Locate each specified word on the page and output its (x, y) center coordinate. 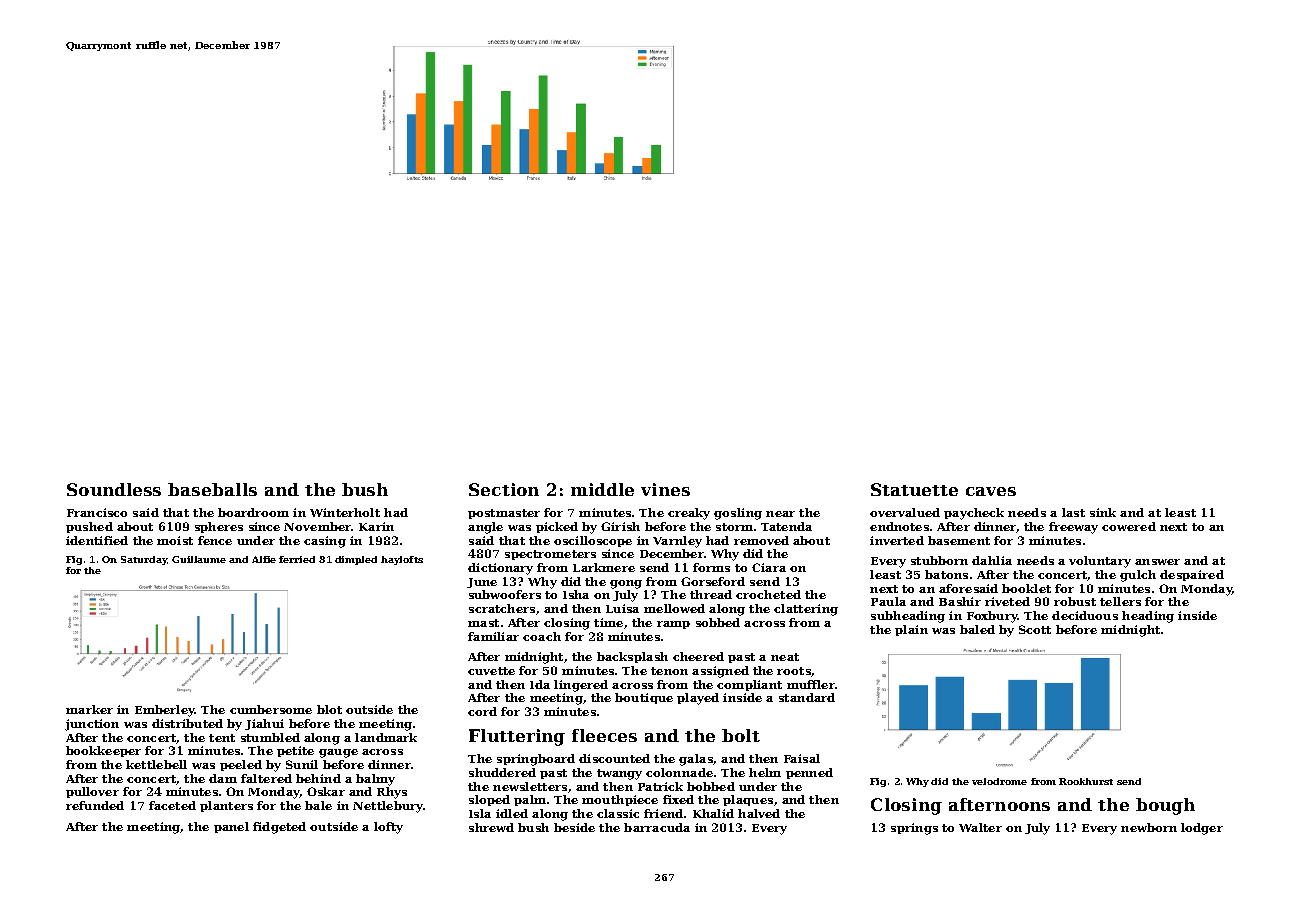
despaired (1192, 575)
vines (665, 489)
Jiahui (264, 724)
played (698, 699)
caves (991, 491)
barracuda (657, 827)
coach (542, 636)
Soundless (114, 489)
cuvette (491, 671)
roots (794, 671)
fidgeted (279, 828)
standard (807, 697)
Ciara (769, 567)
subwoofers (505, 594)
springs (914, 829)
